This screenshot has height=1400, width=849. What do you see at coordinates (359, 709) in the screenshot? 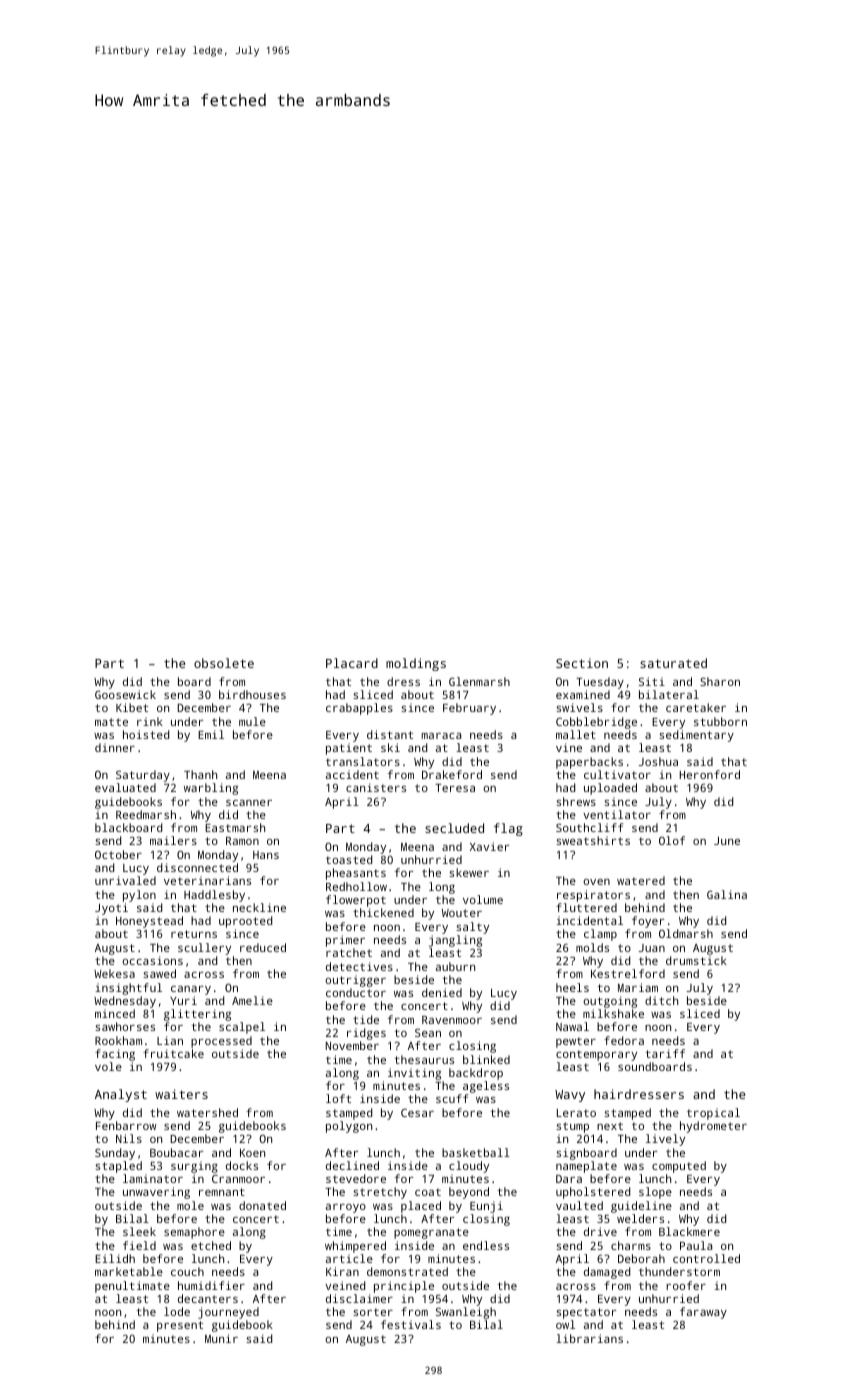
I see `crabapples` at bounding box center [359, 709].
